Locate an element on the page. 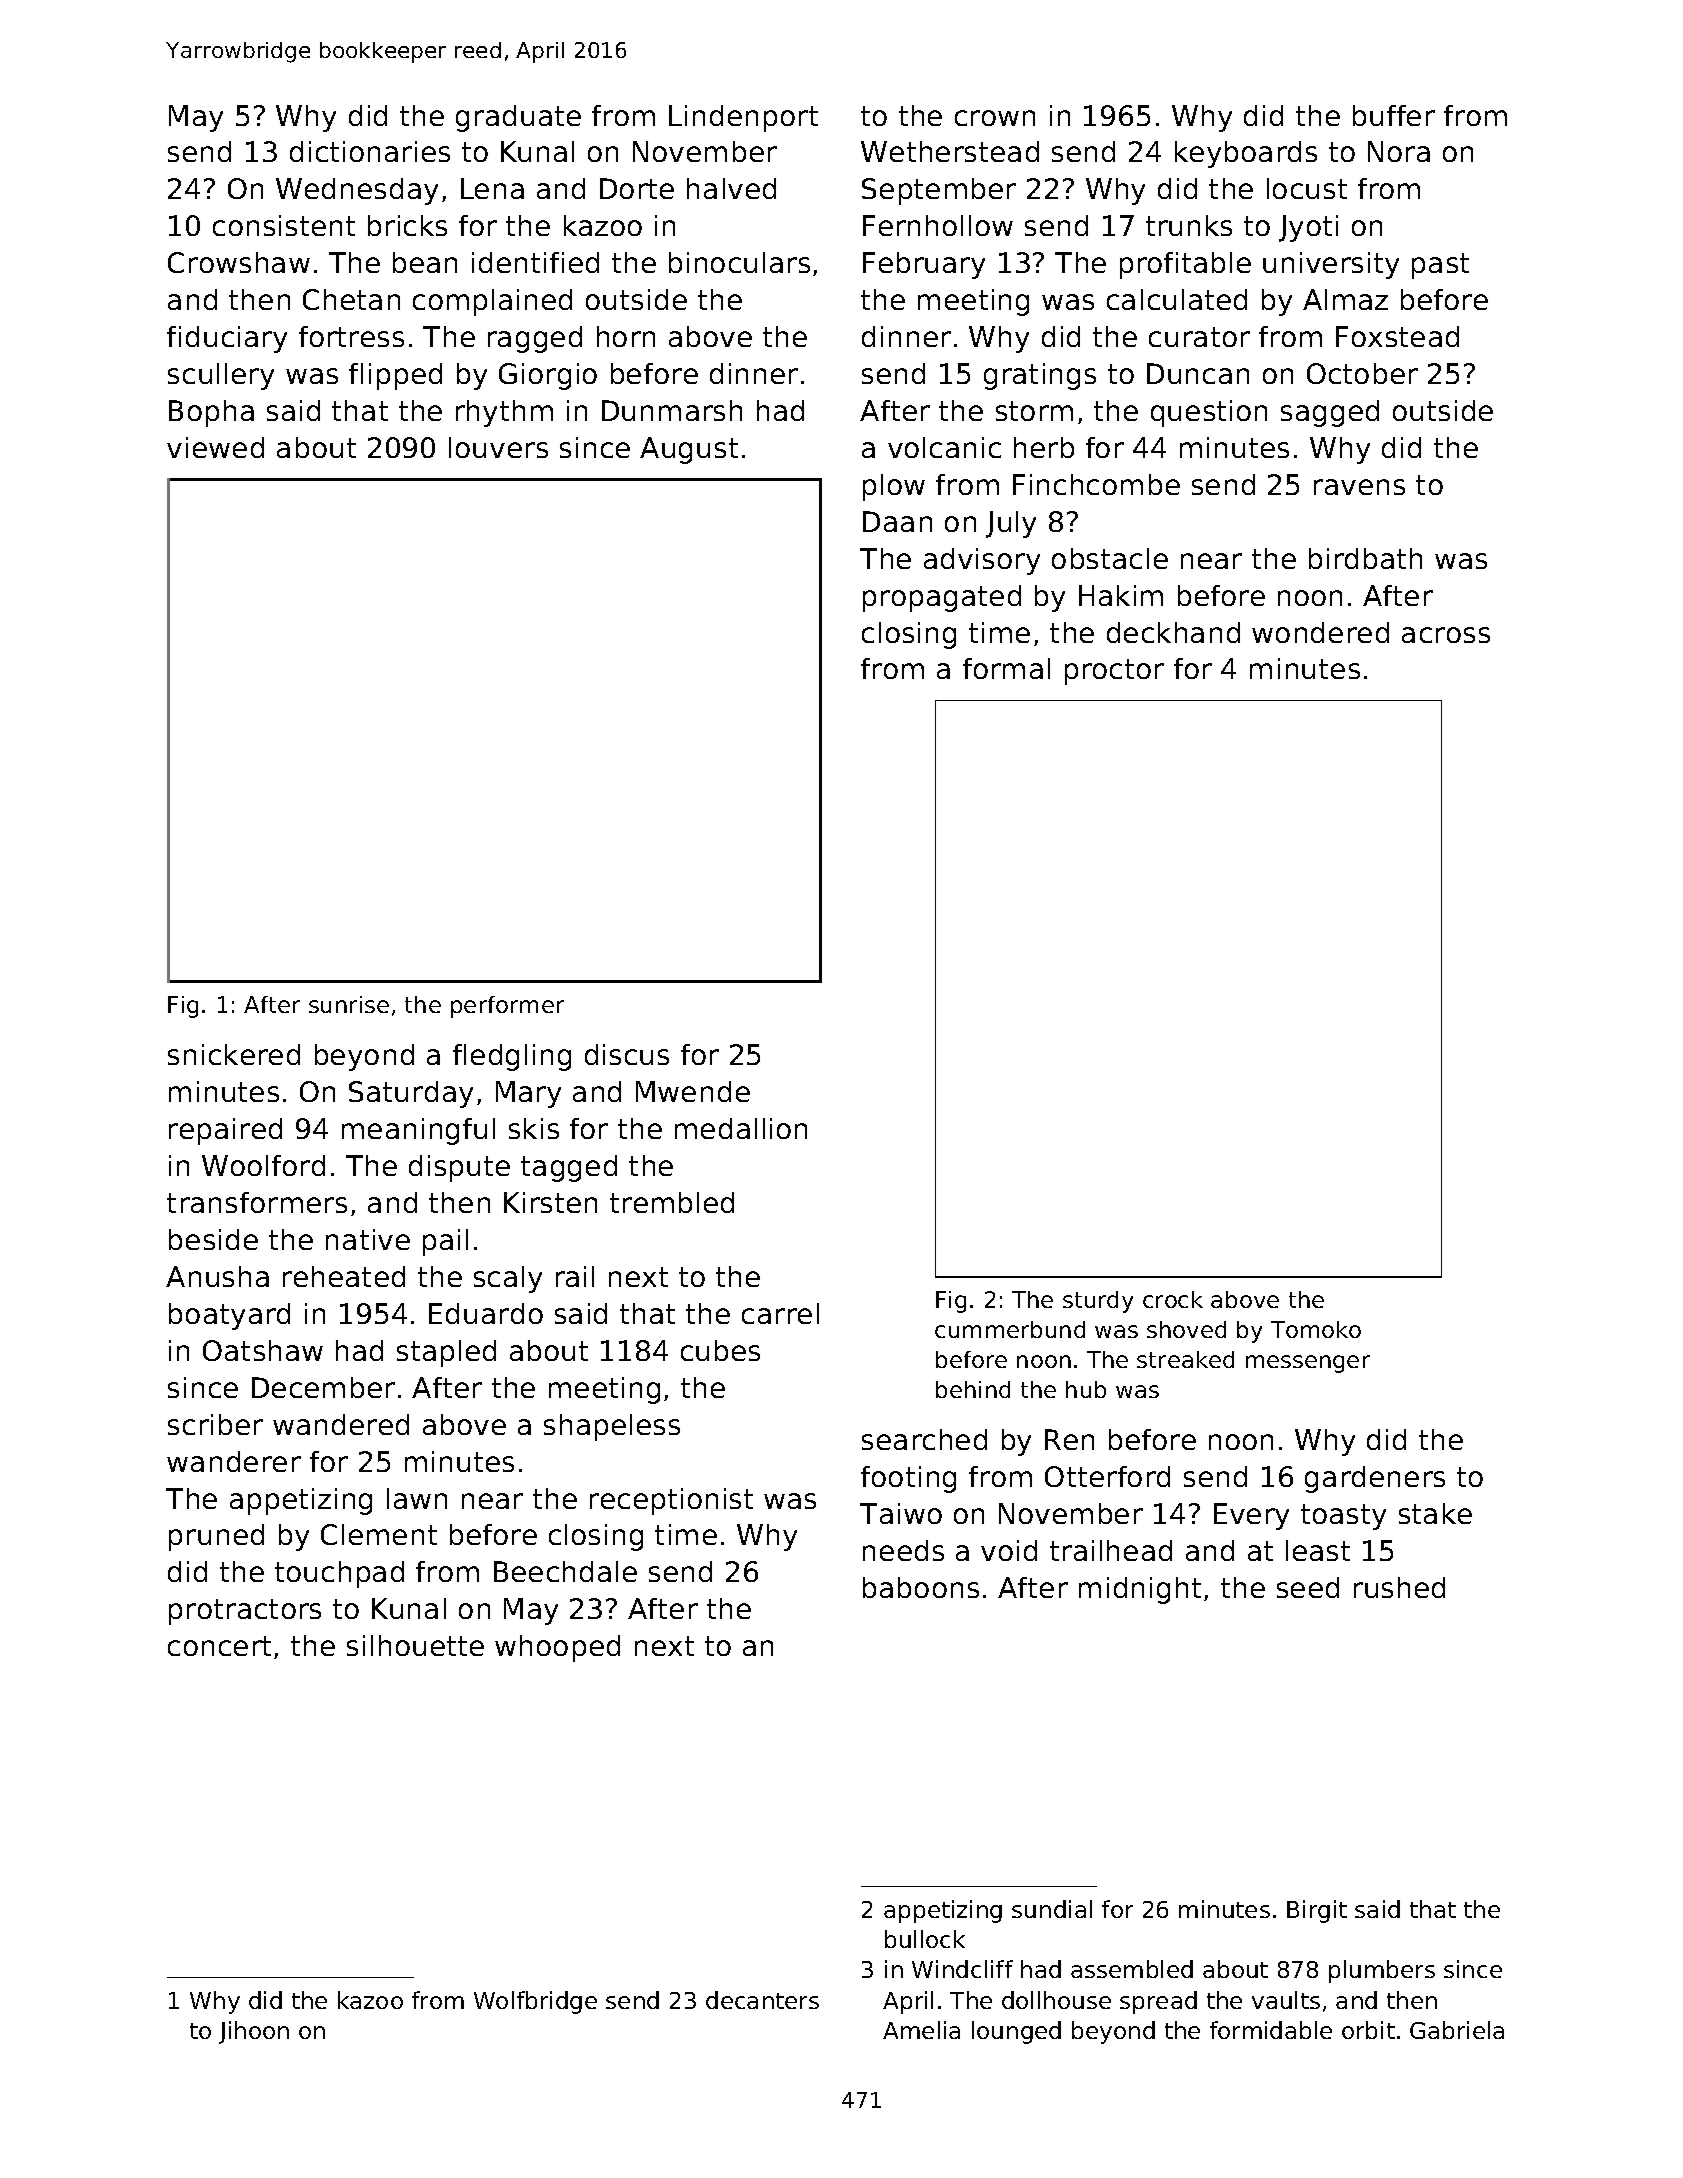 This document has width=1683, height=2178. Taiwo is located at coordinates (901, 1513).
